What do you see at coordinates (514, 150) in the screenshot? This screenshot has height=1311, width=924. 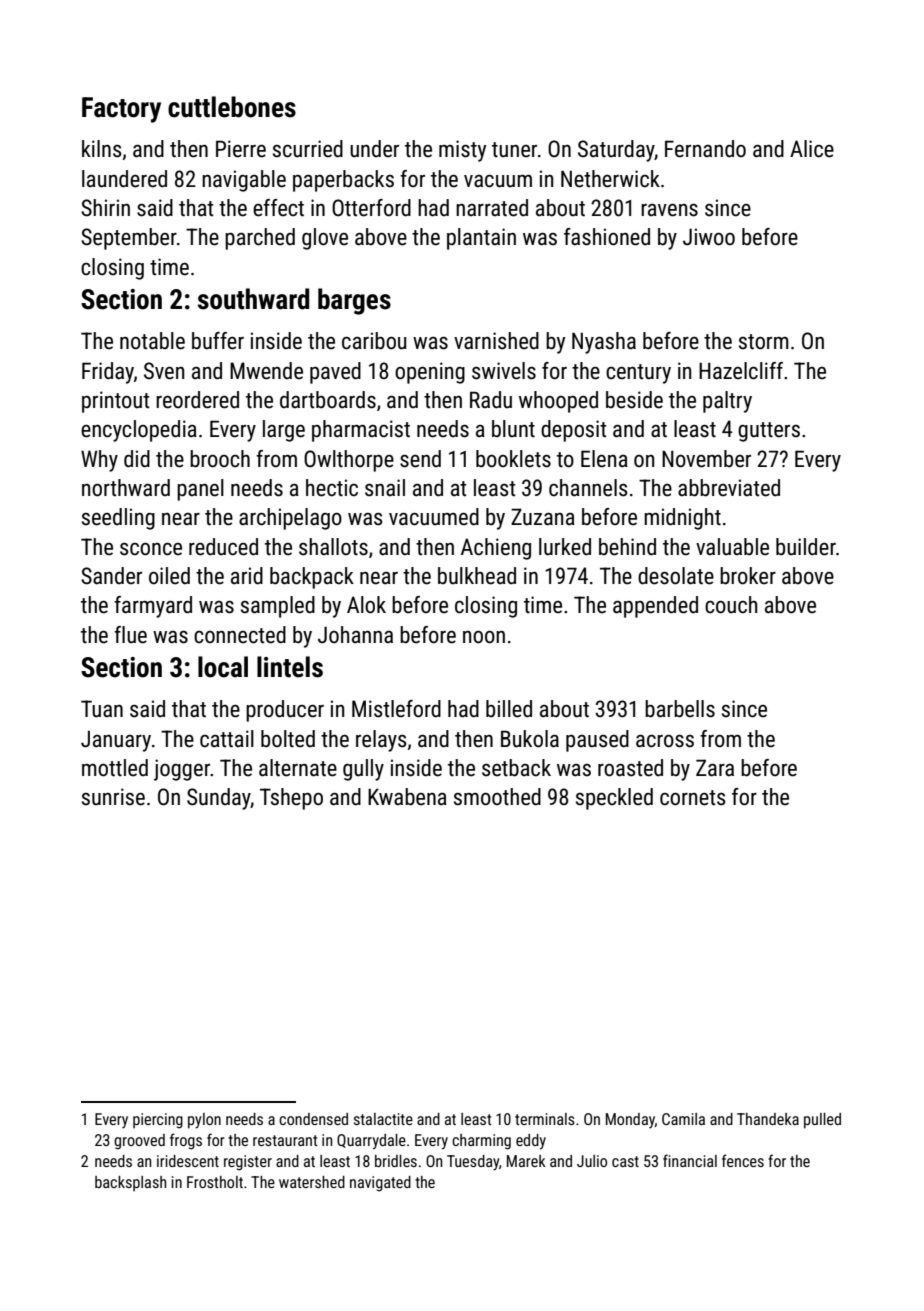 I see `tuner` at bounding box center [514, 150].
